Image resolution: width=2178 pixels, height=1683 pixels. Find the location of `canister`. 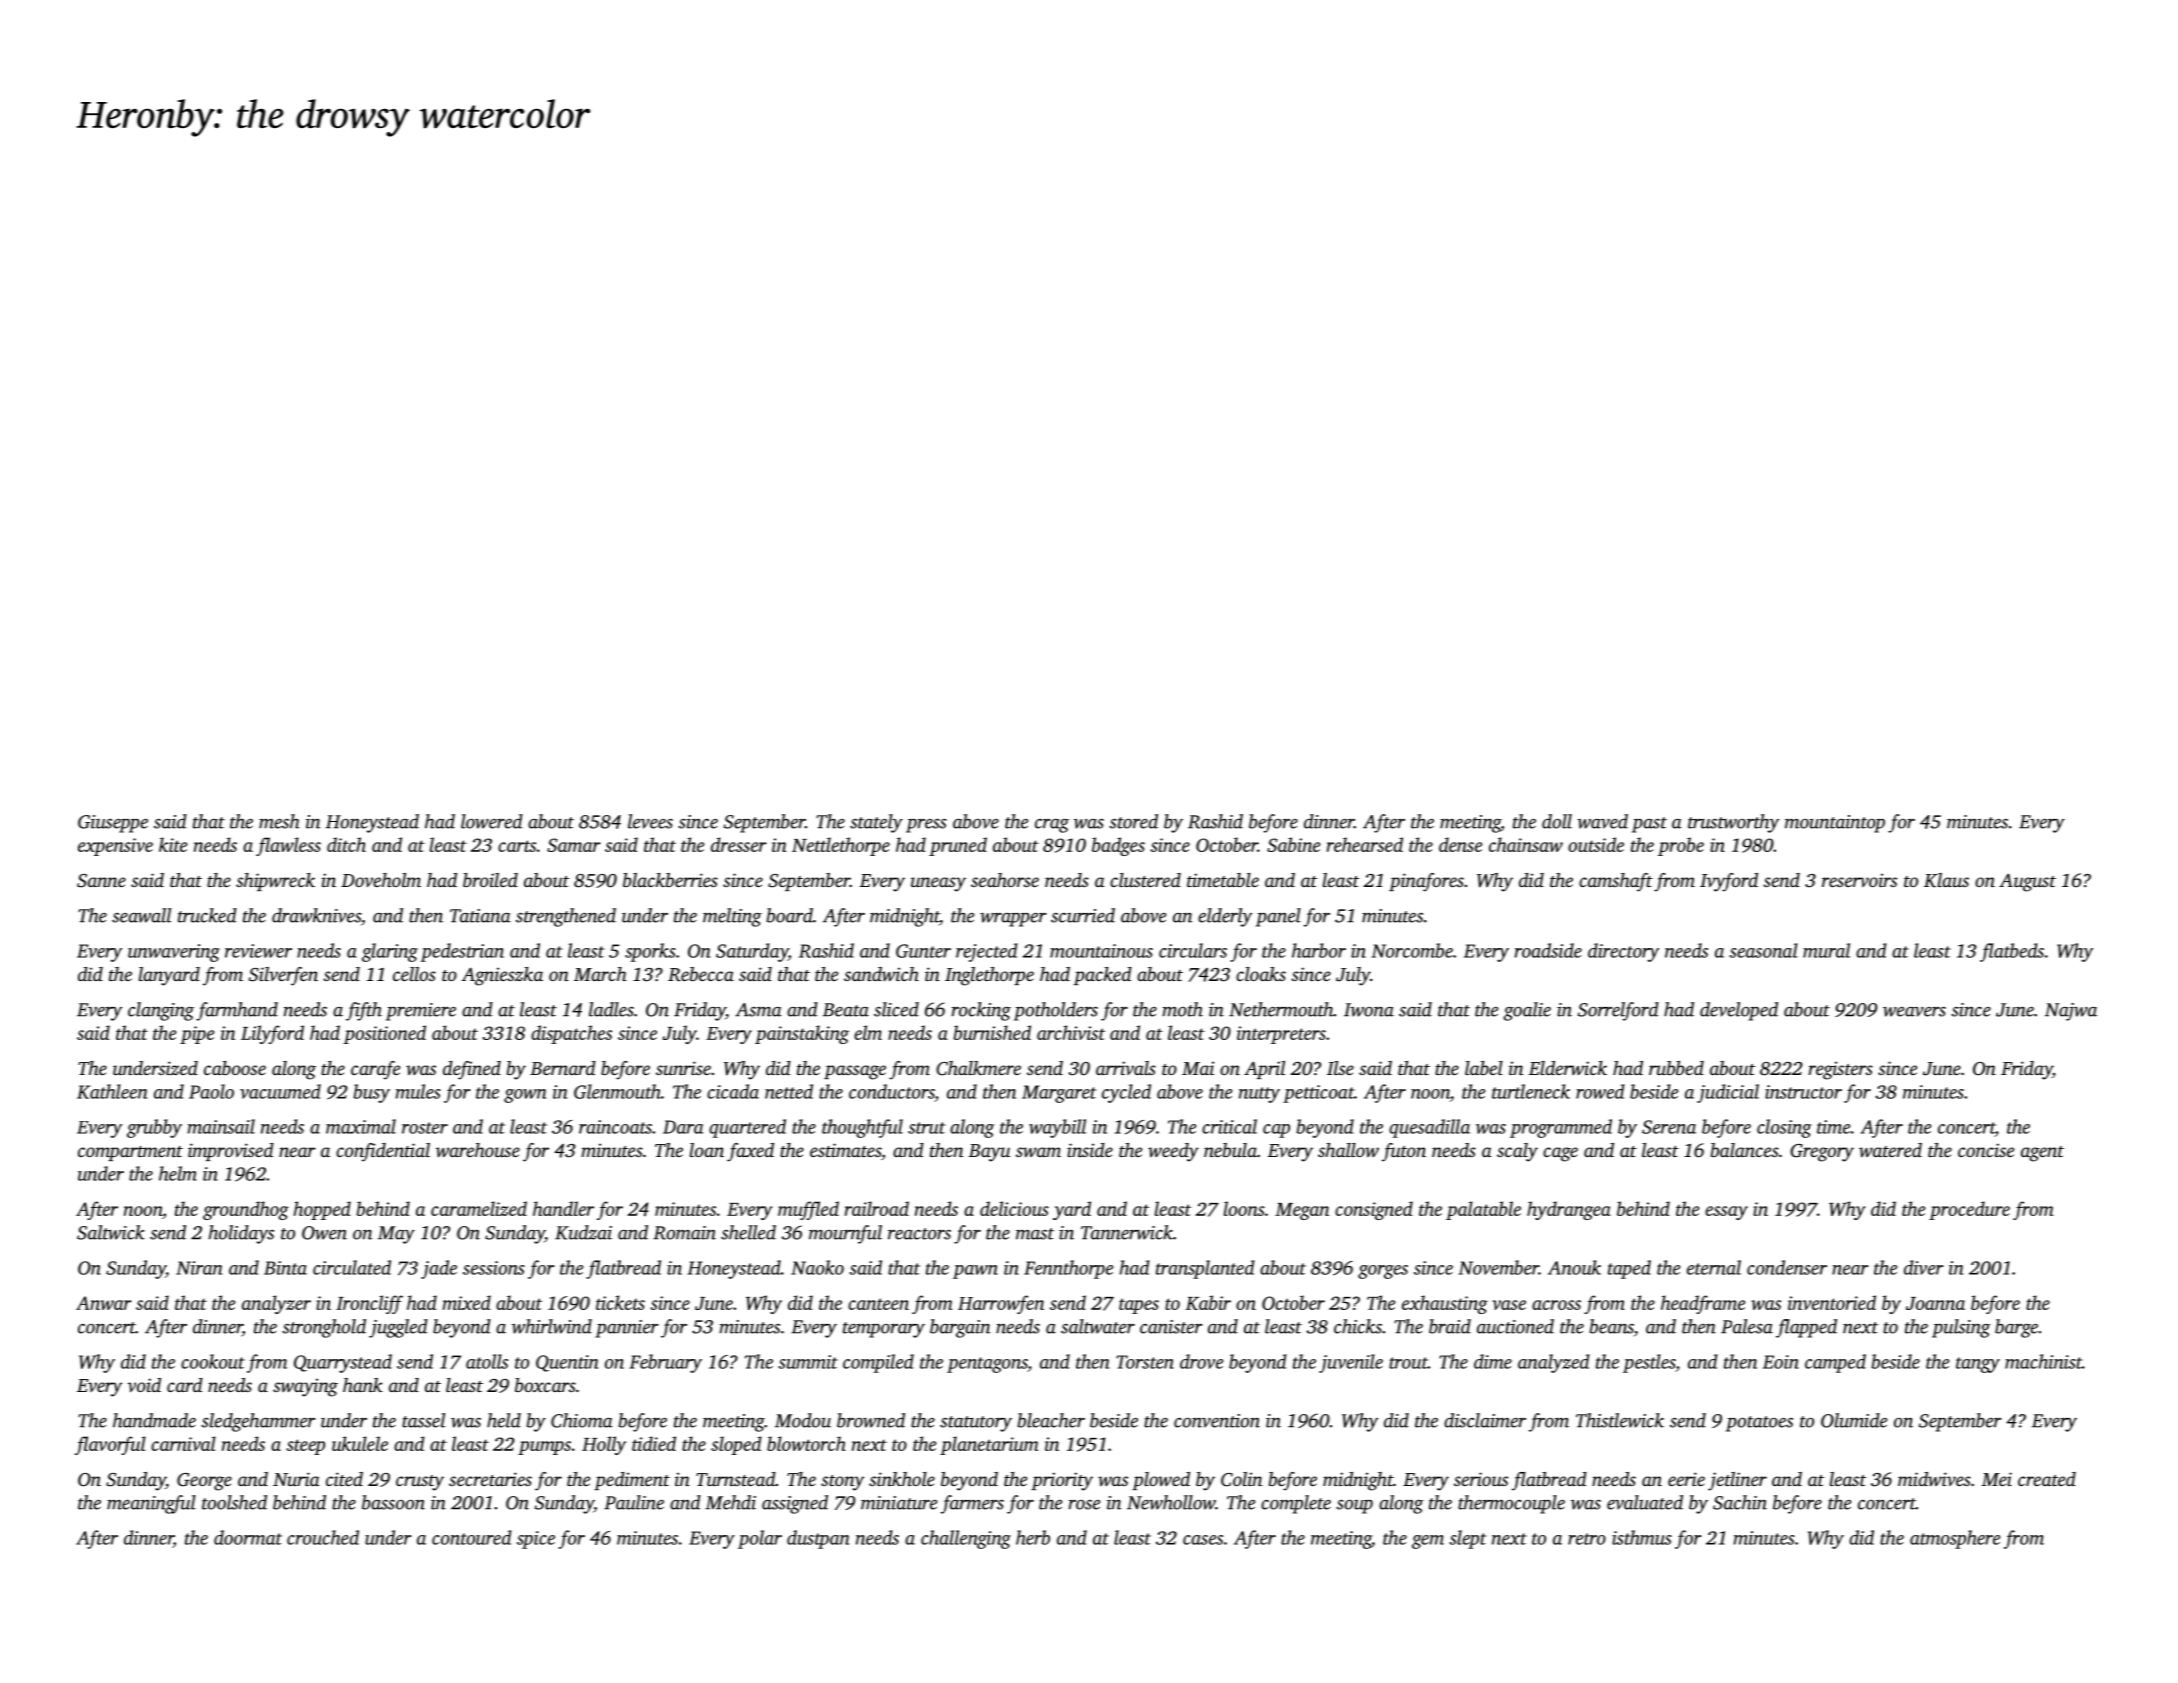

canister is located at coordinates (1171, 1327).
